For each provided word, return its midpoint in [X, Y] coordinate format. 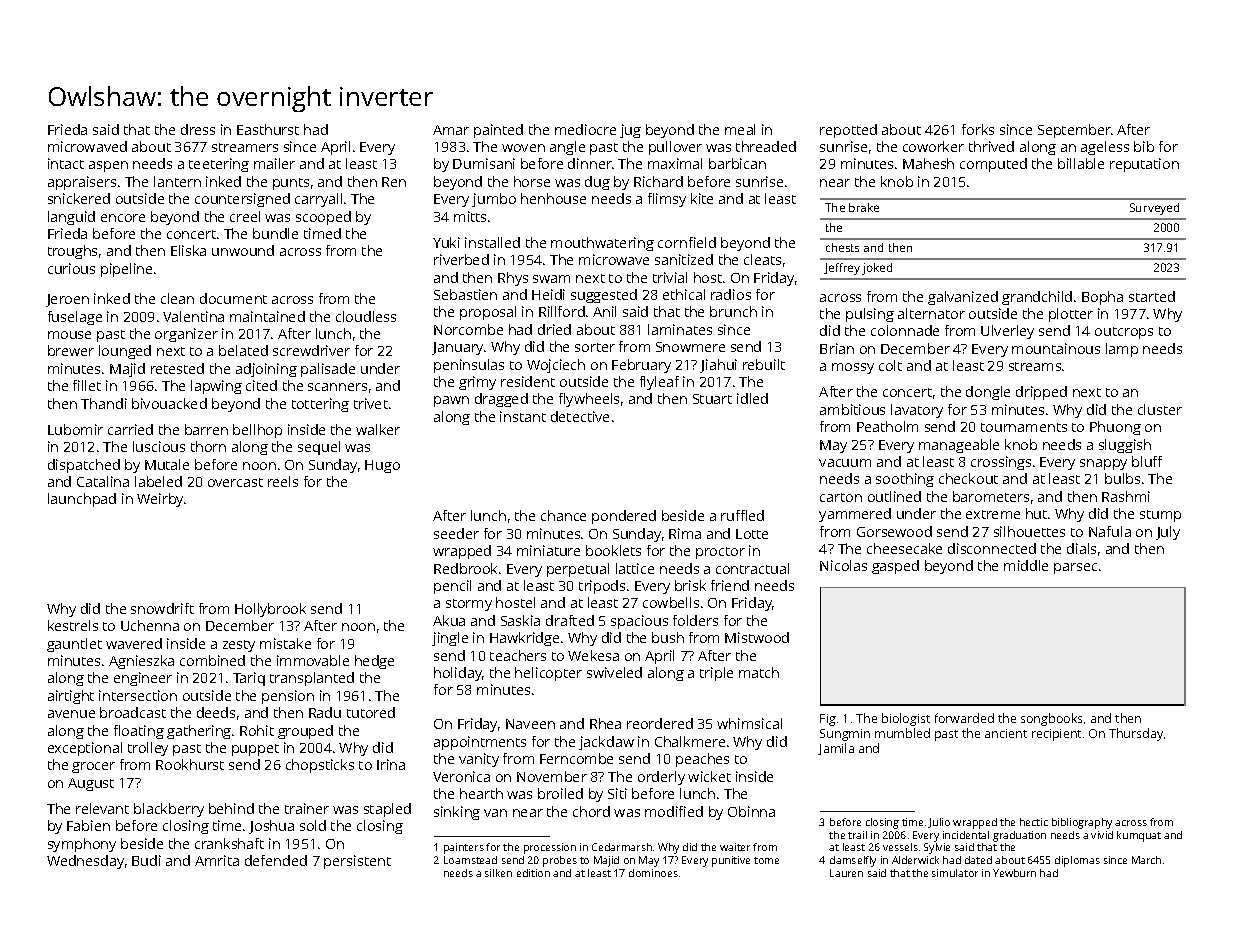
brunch [733, 311]
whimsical [749, 723]
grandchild [1037, 298]
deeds [216, 712]
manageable [959, 446]
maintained [267, 316]
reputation [1144, 165]
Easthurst [268, 129]
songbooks [1051, 719]
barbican [737, 163]
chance [563, 515]
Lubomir [75, 429]
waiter [735, 847]
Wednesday [85, 862]
